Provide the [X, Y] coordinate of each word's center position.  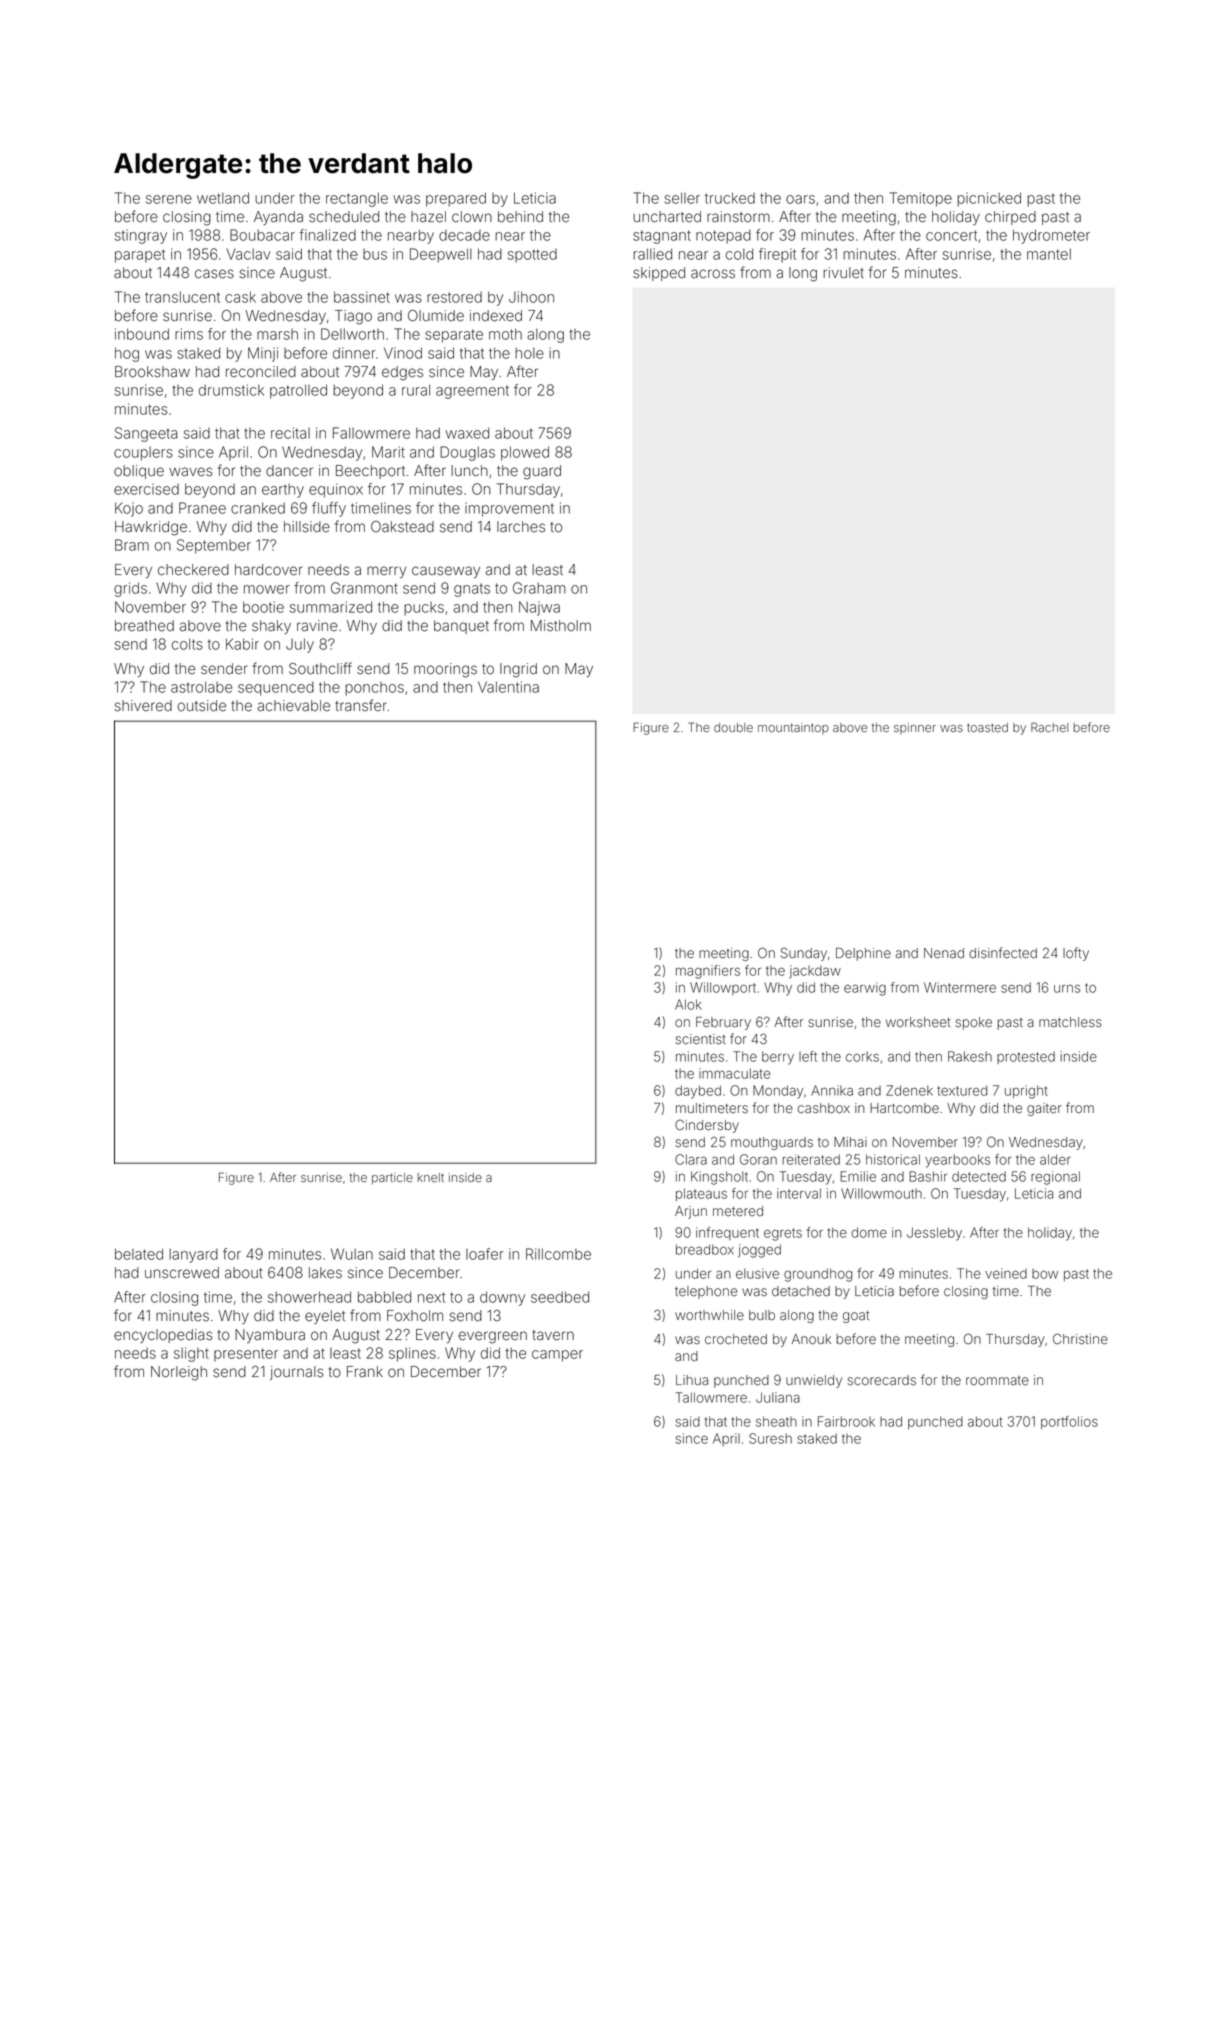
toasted [987, 727]
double [733, 727]
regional [1055, 1178]
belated [139, 1254]
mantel [1049, 254]
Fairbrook [846, 1421]
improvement [509, 509]
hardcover [268, 570]
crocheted [736, 1339]
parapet [140, 256]
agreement [472, 392]
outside [201, 706]
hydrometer [1051, 236]
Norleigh [179, 1373]
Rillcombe [558, 1254]
